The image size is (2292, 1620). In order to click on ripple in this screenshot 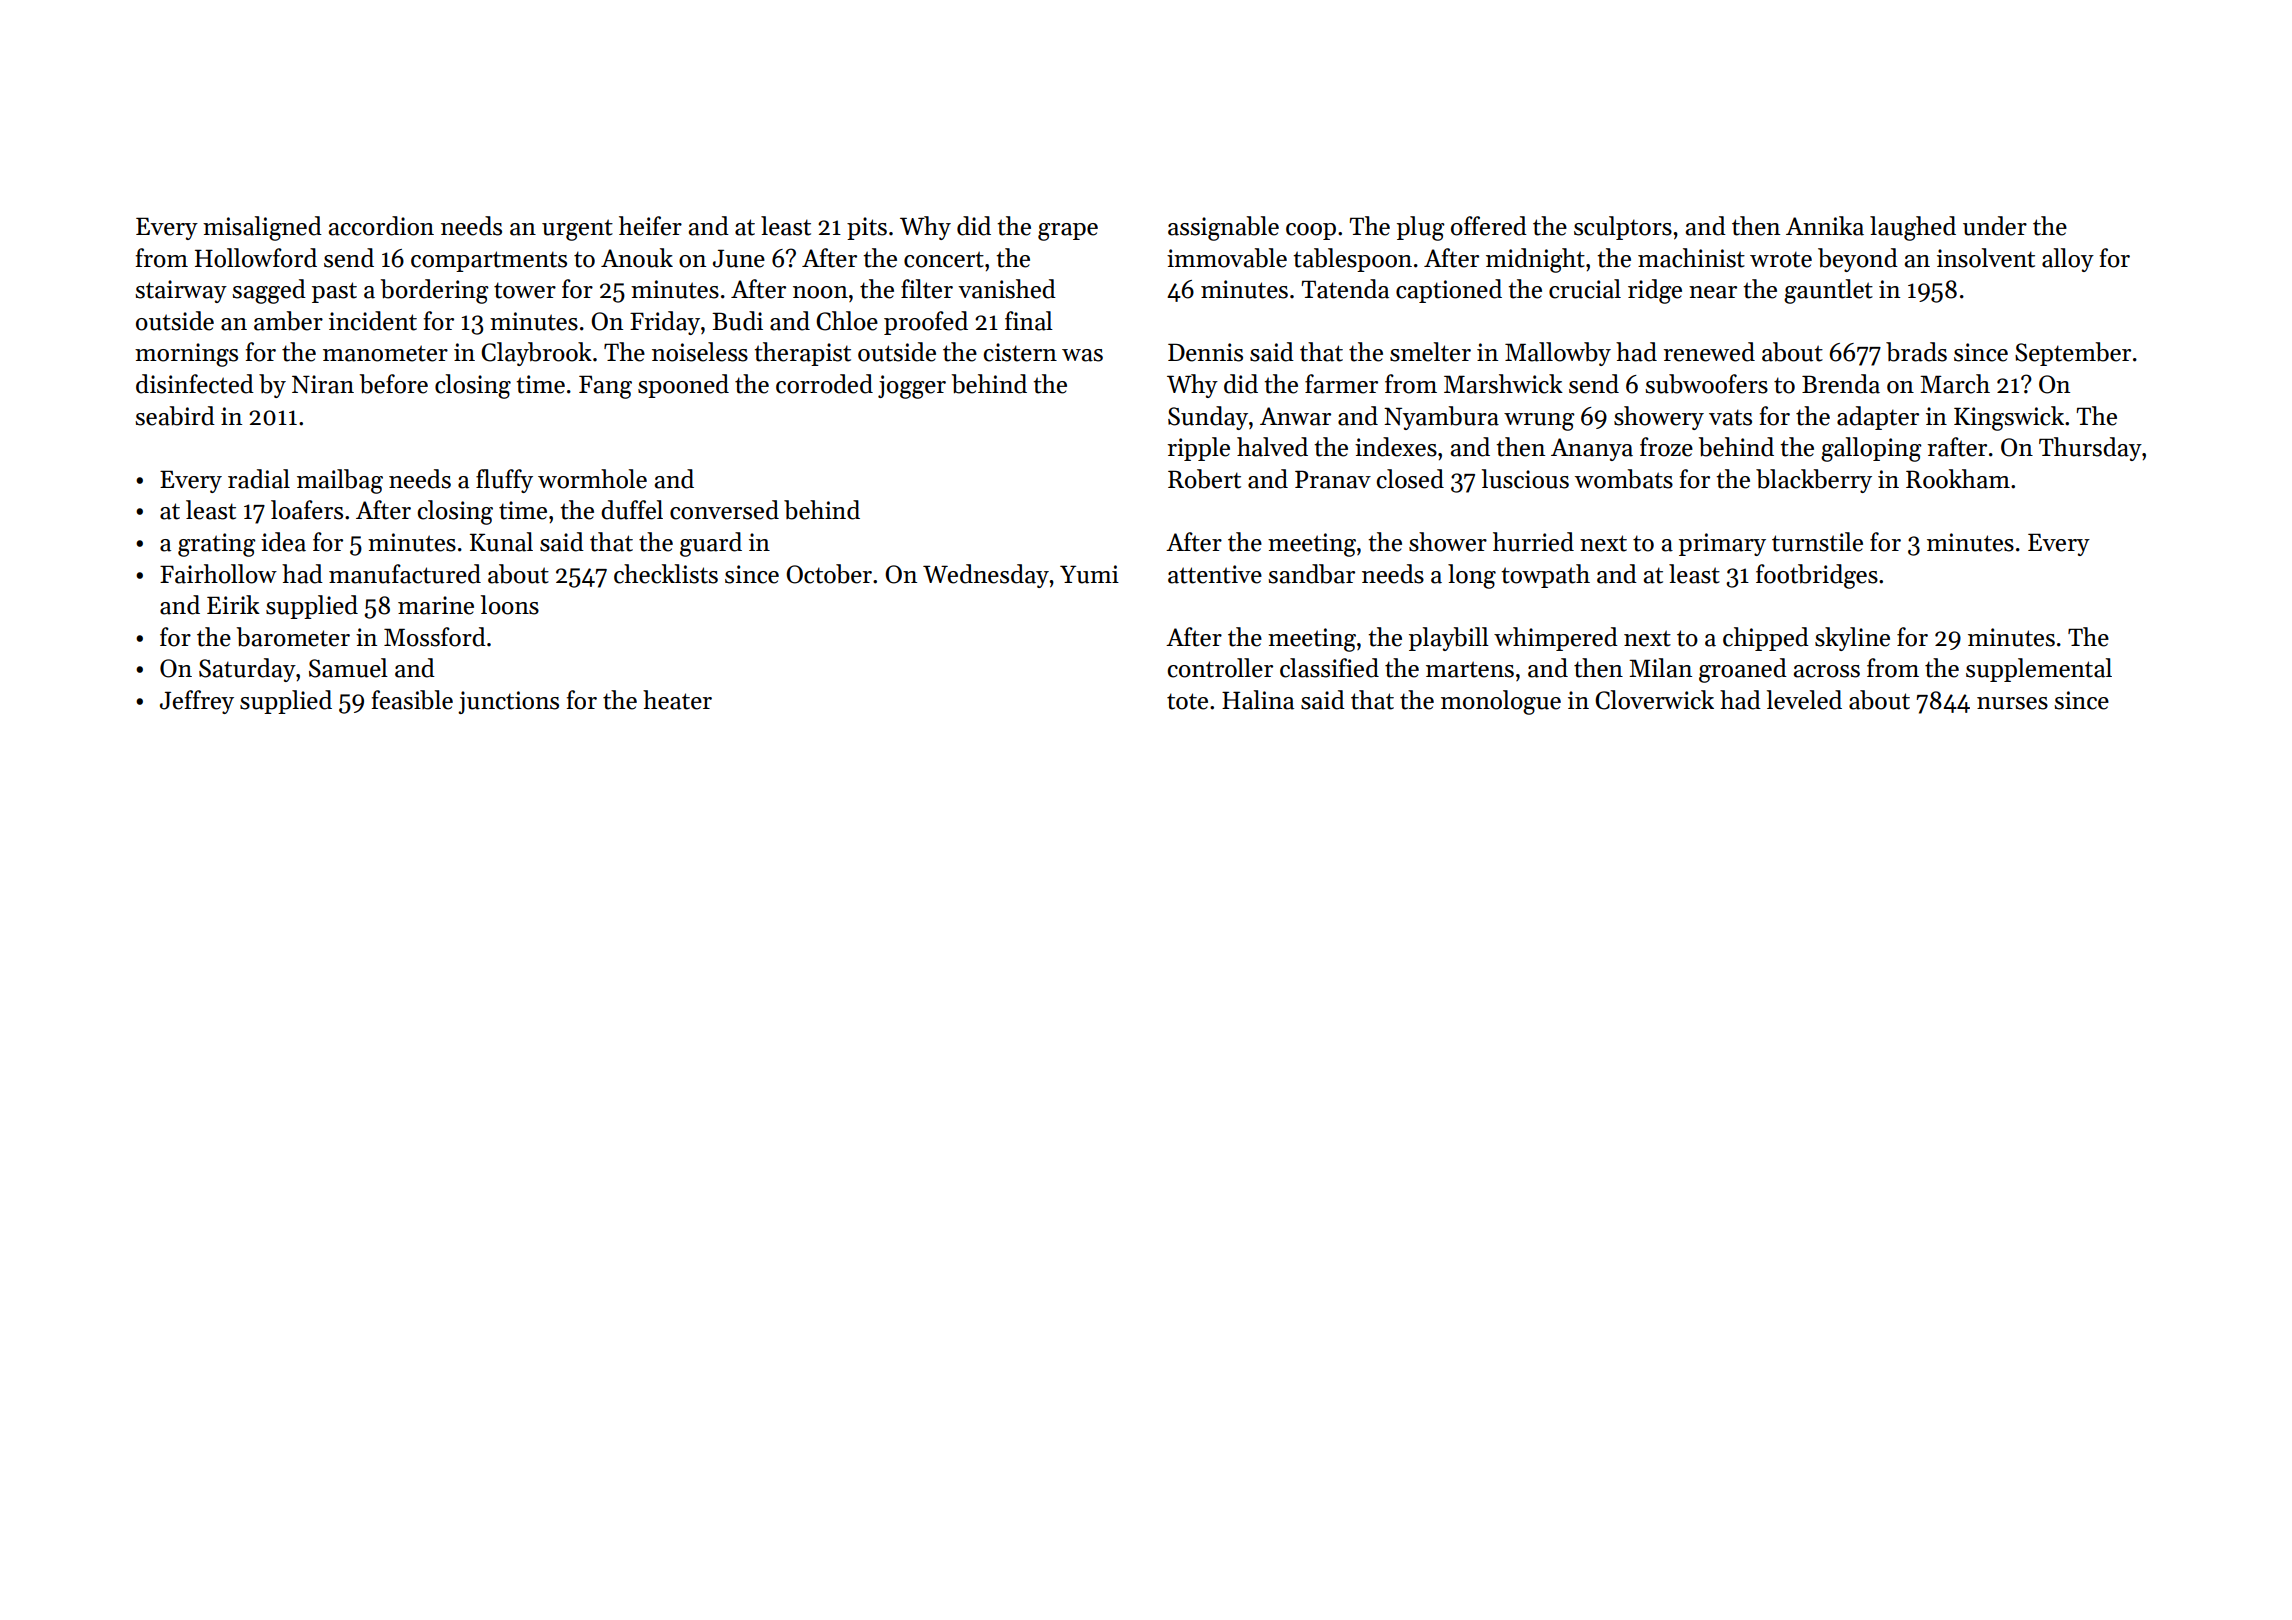, I will do `click(1199, 449)`.
